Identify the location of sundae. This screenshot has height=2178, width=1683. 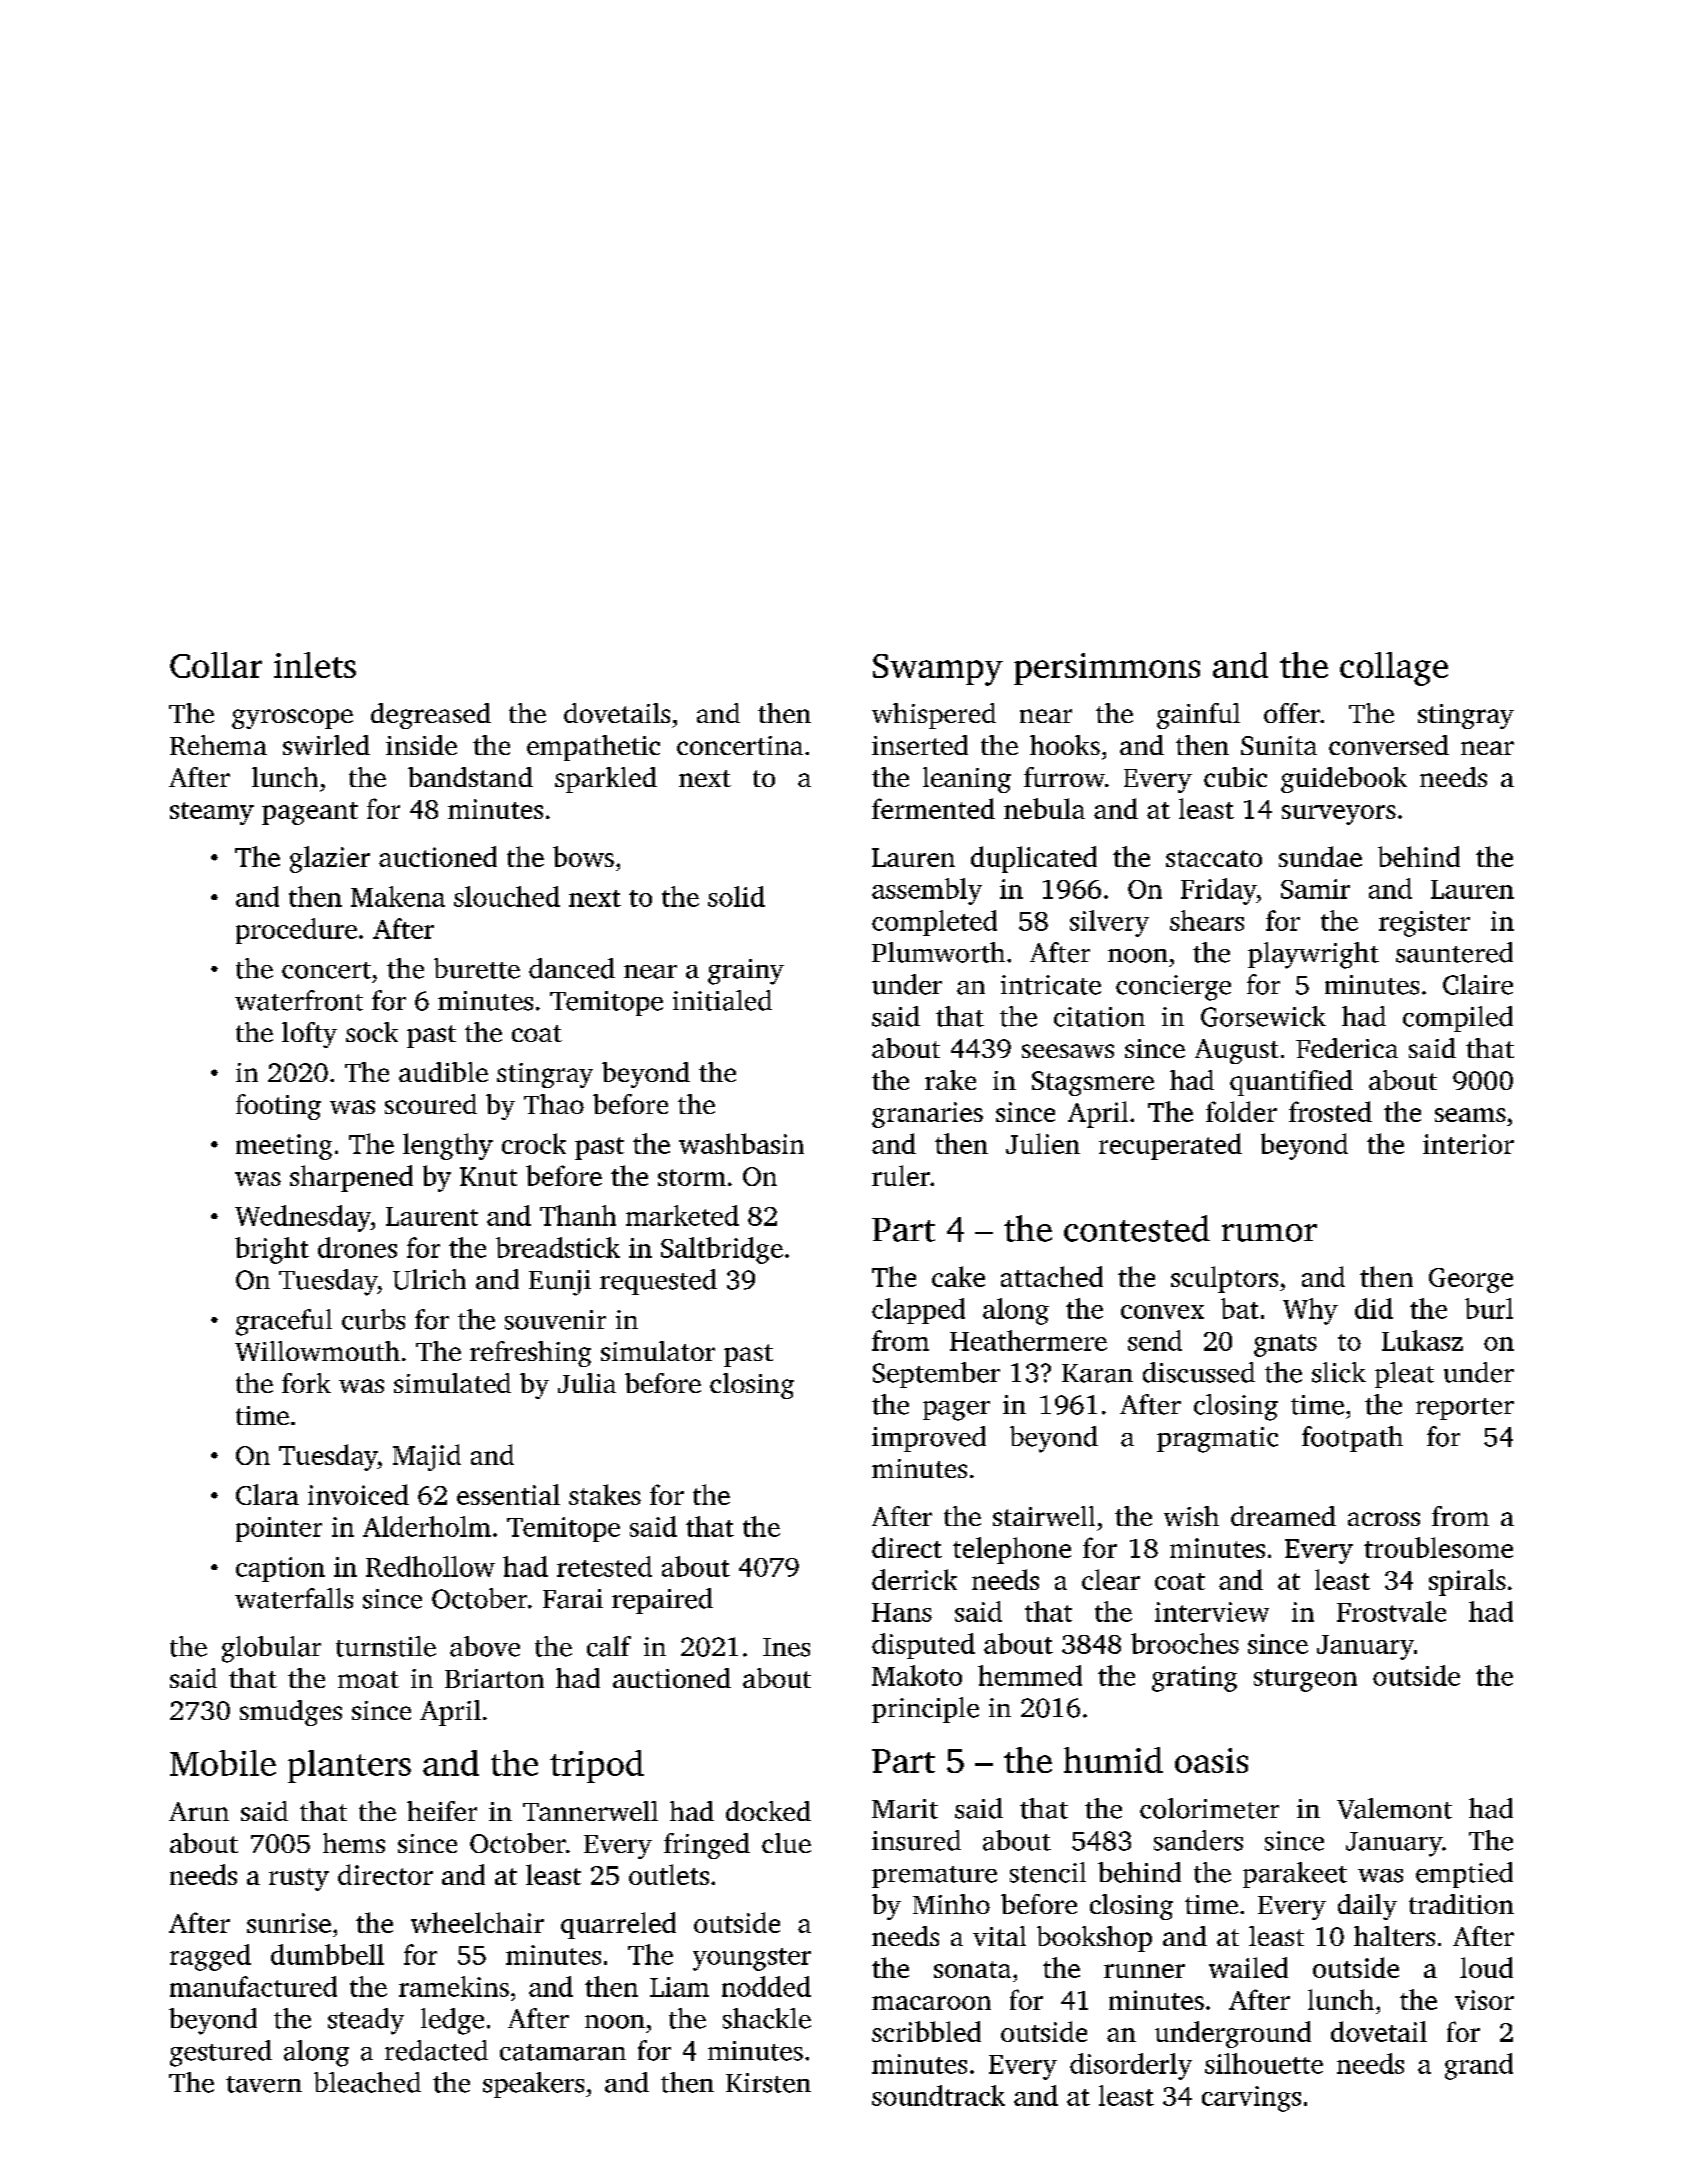
(1320, 856).
